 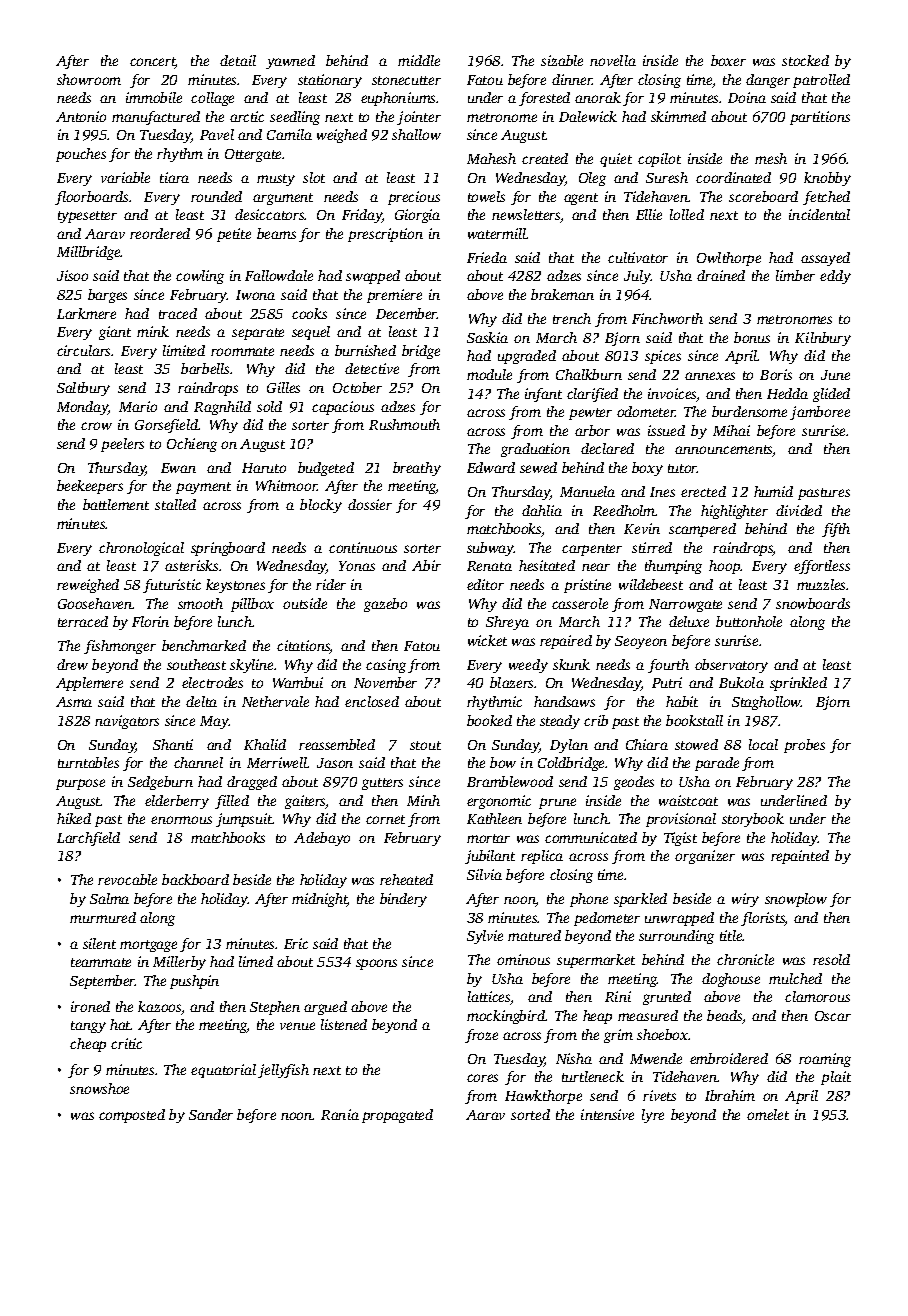 I want to click on Eric, so click(x=296, y=943).
